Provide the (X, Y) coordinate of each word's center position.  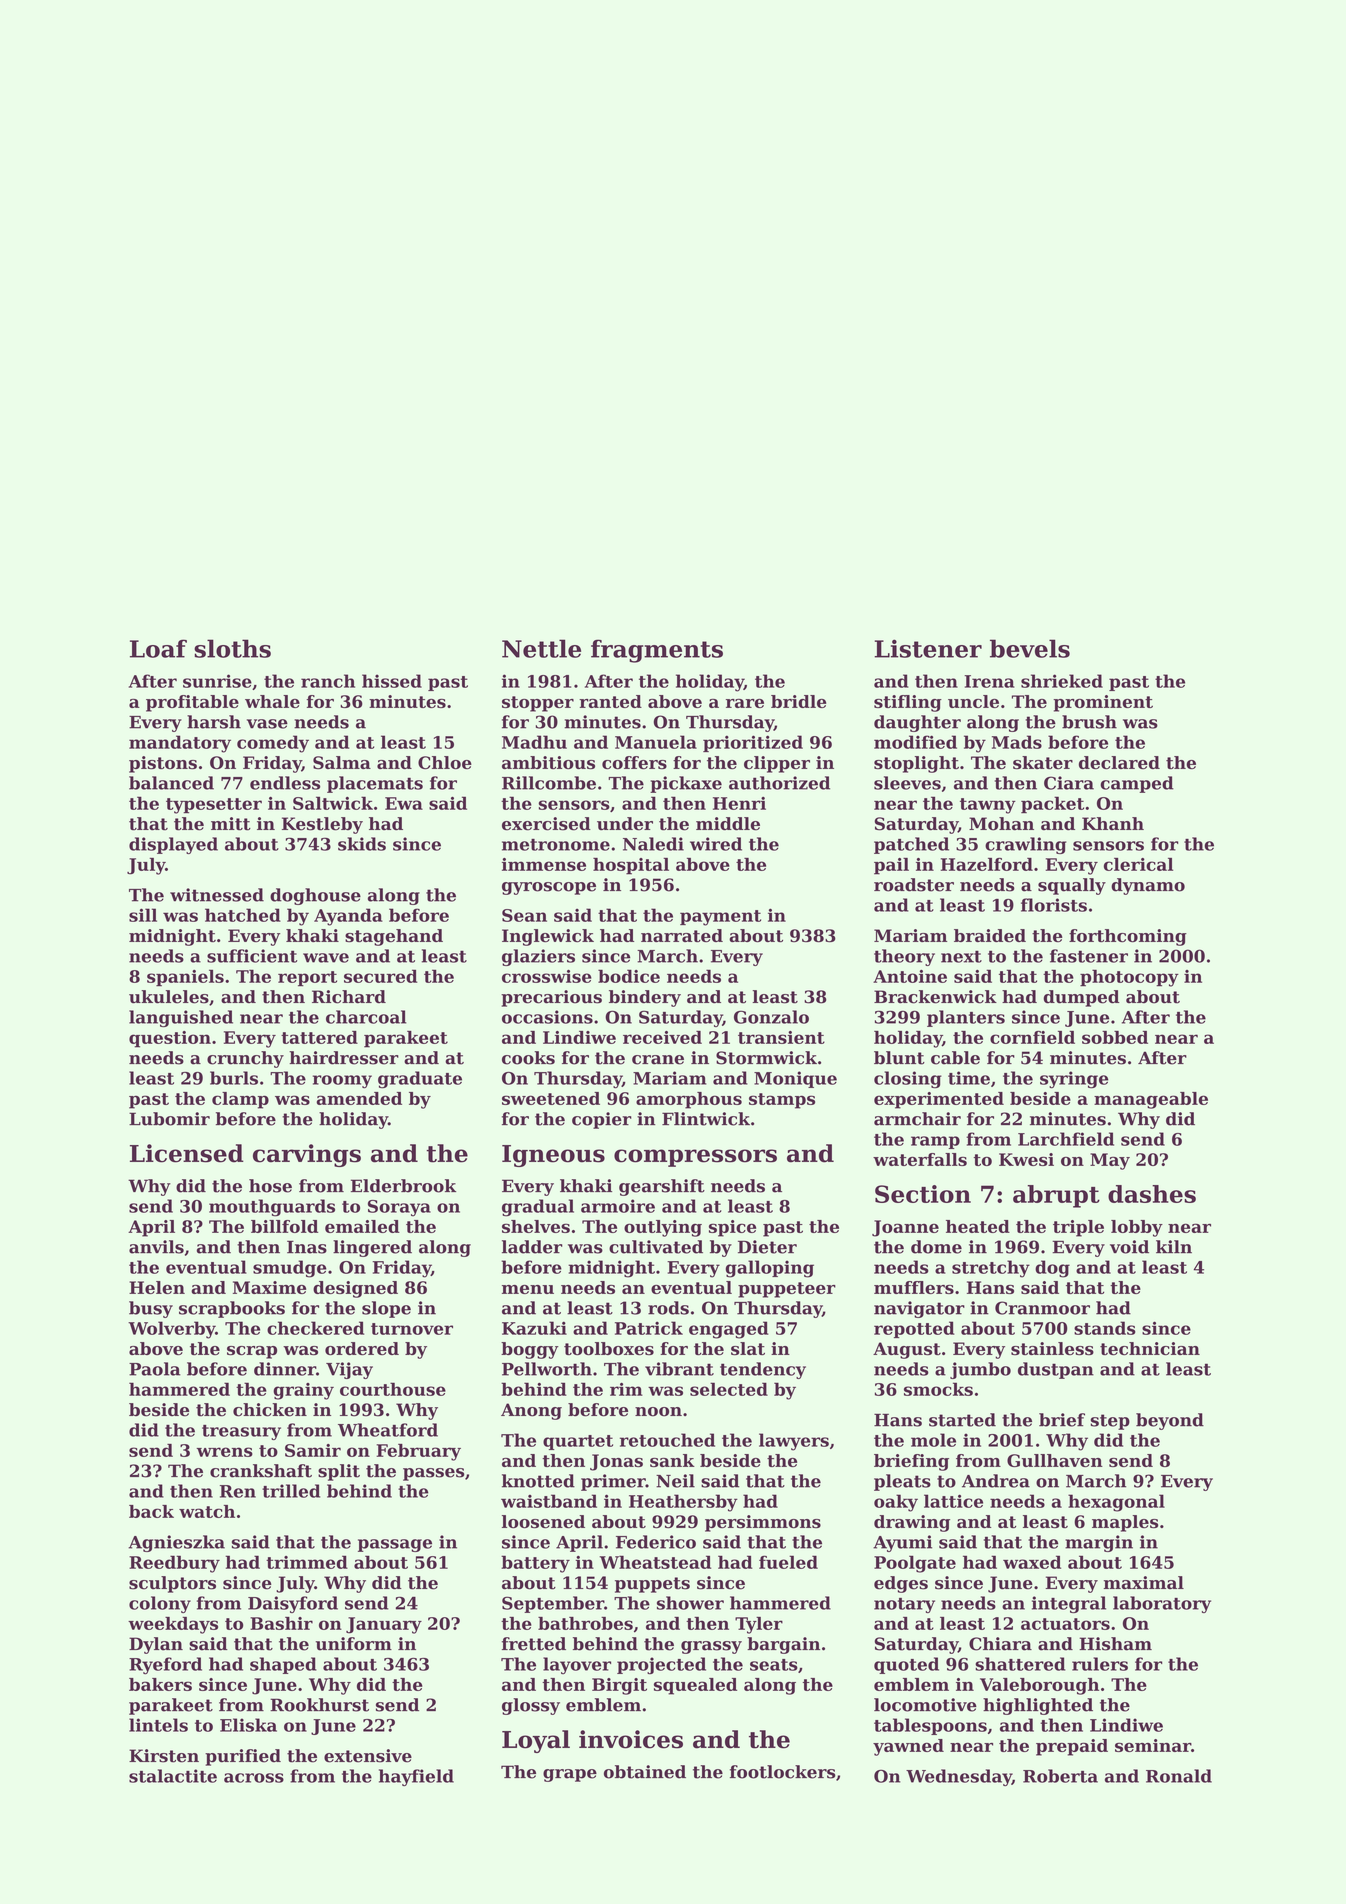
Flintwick (706, 1119)
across (254, 1778)
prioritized (753, 743)
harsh (214, 722)
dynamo (1148, 886)
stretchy (991, 1269)
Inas (307, 1247)
